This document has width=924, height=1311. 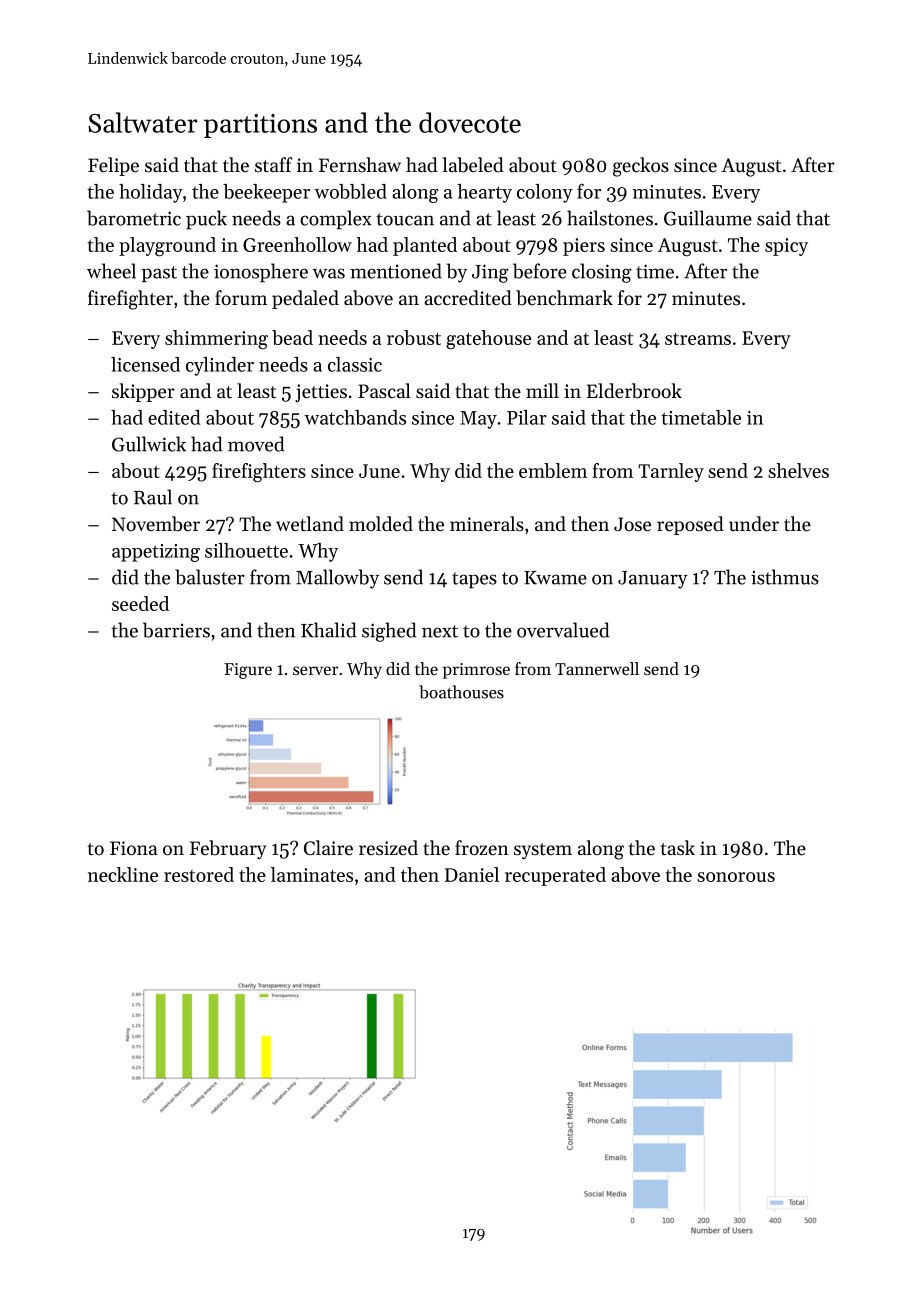 I want to click on gatehouse, so click(x=488, y=340).
